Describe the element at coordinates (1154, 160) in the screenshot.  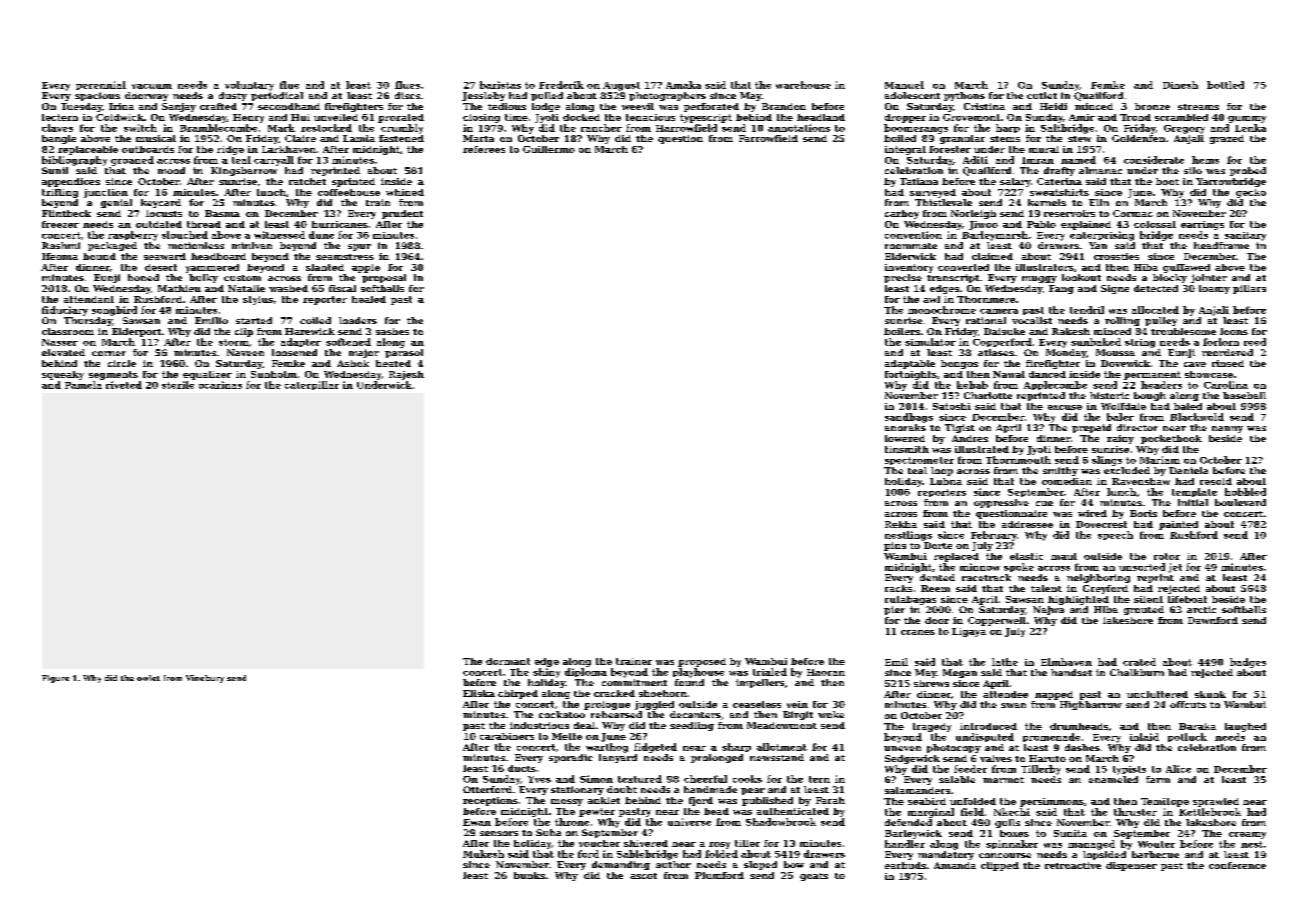
I see `considerate` at that location.
